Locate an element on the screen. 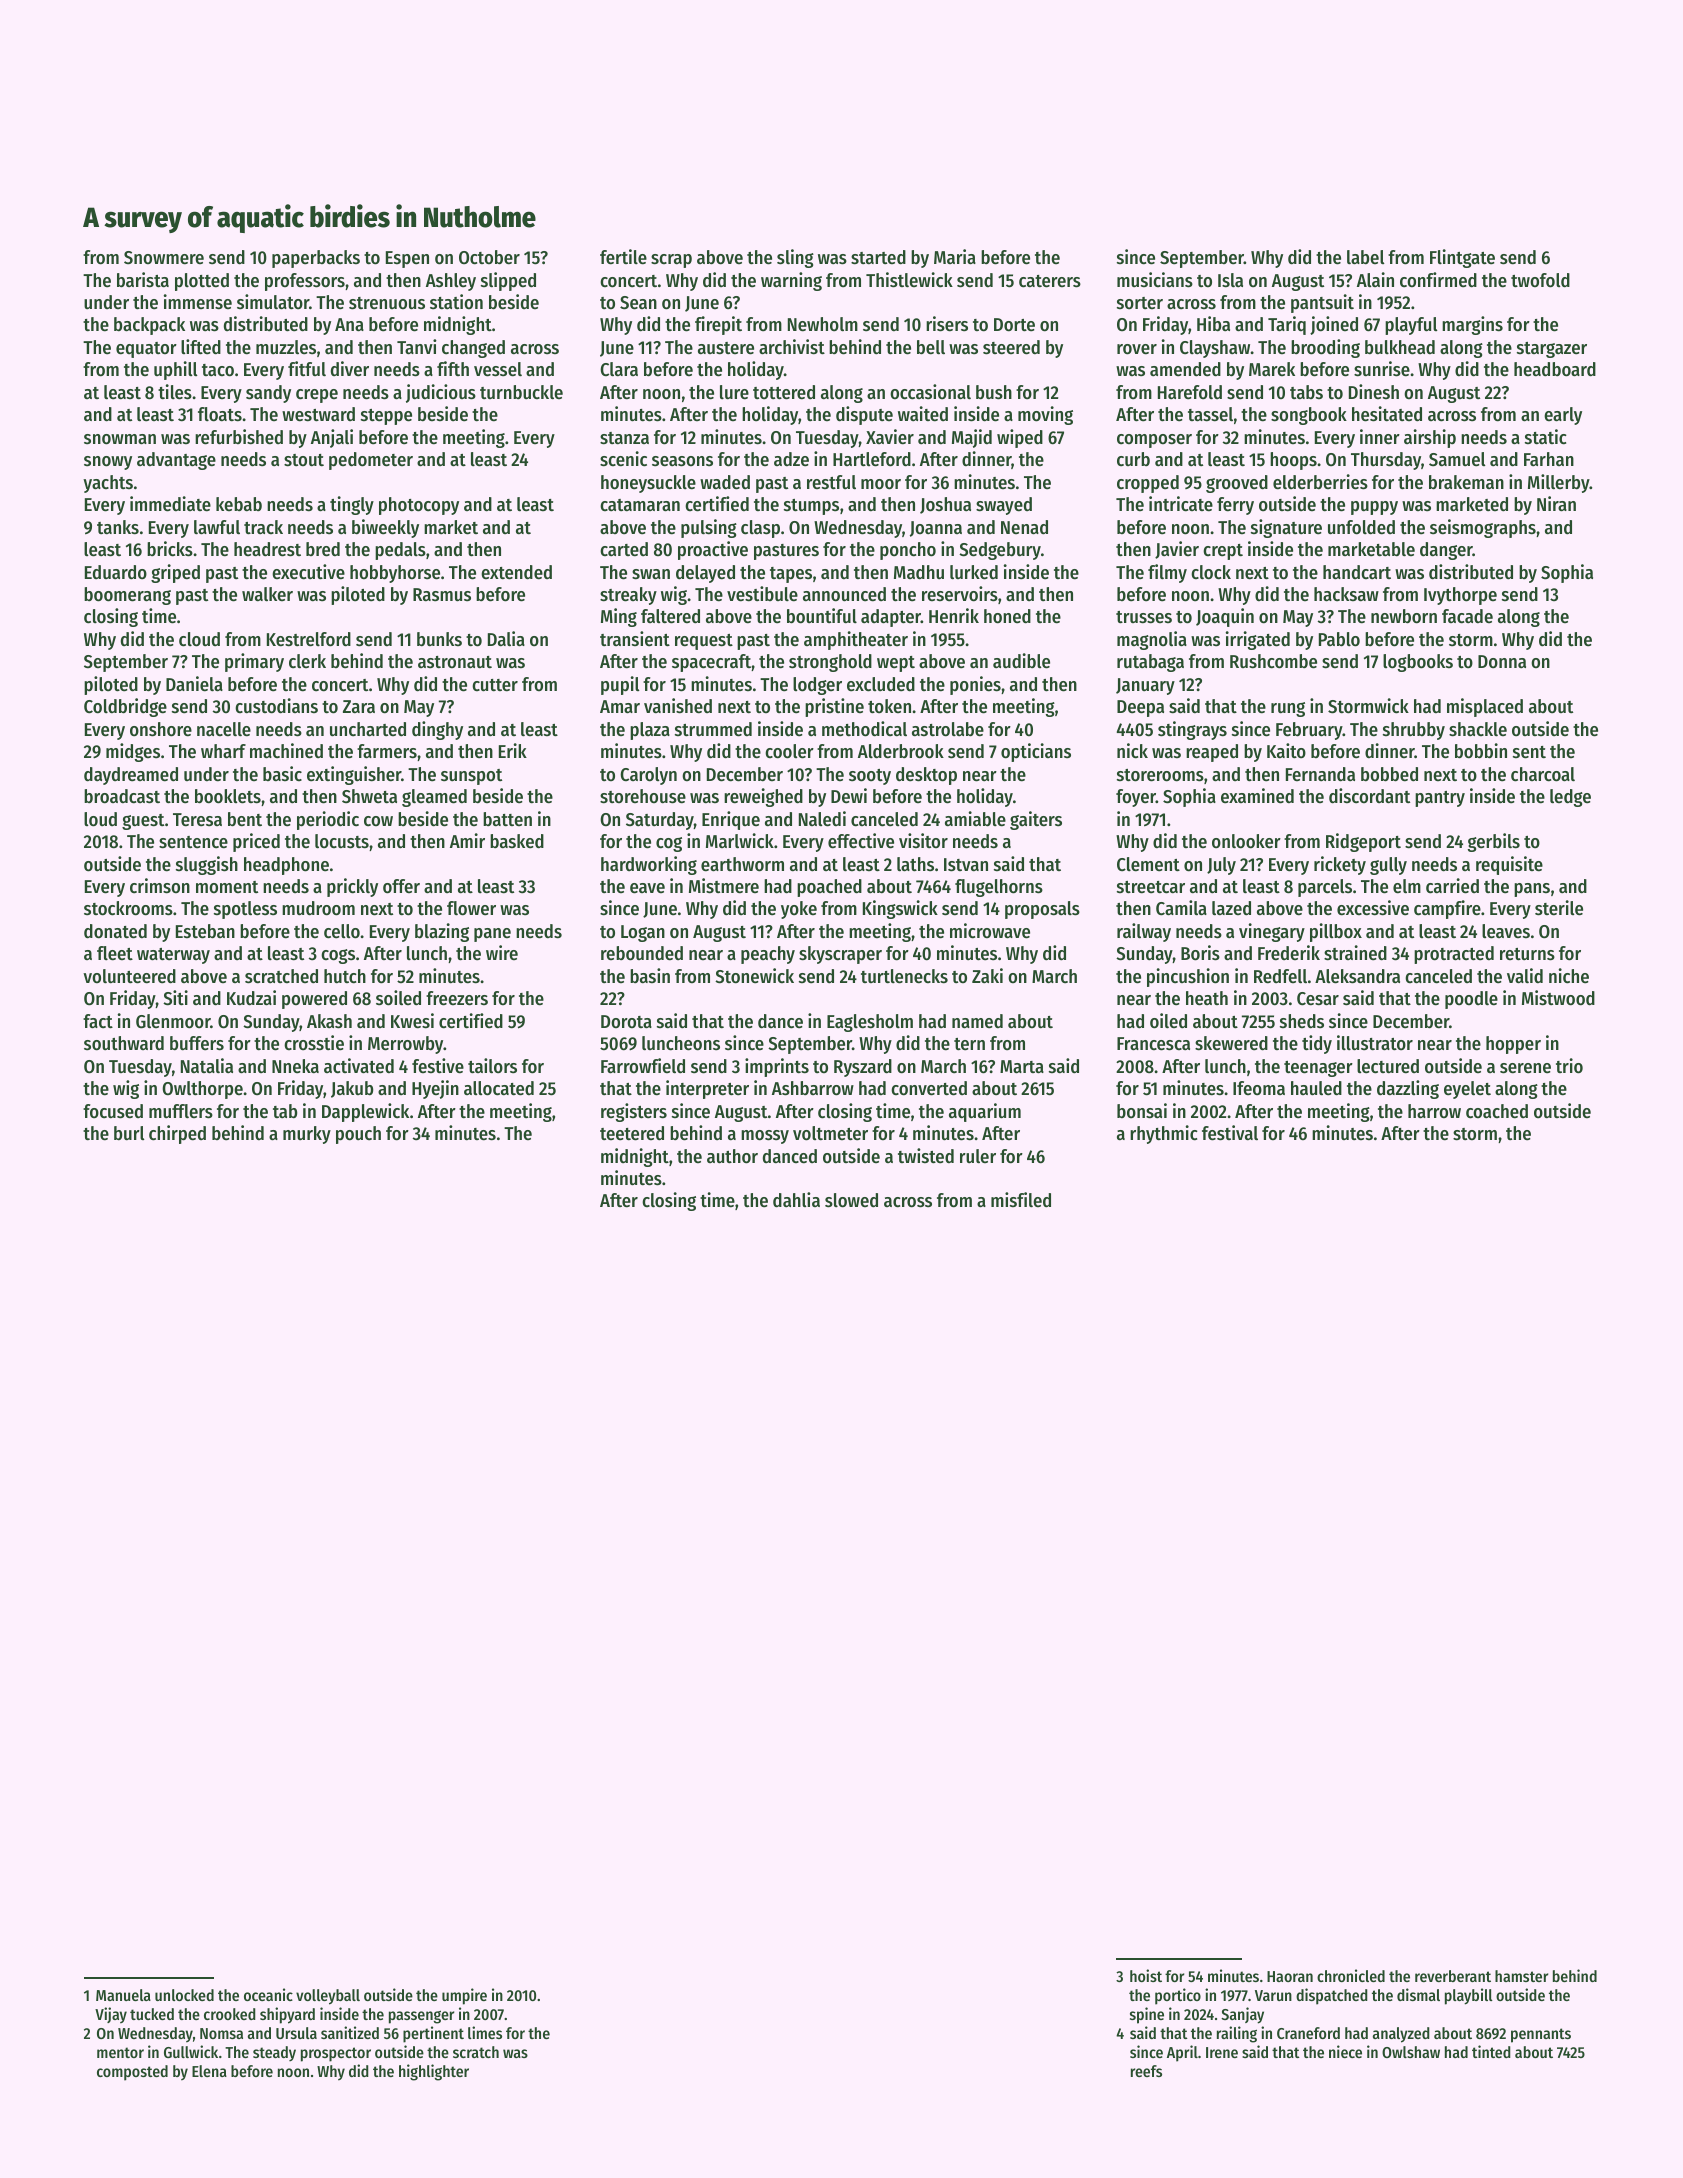 The image size is (1683, 2178). simulator is located at coordinates (273, 301).
